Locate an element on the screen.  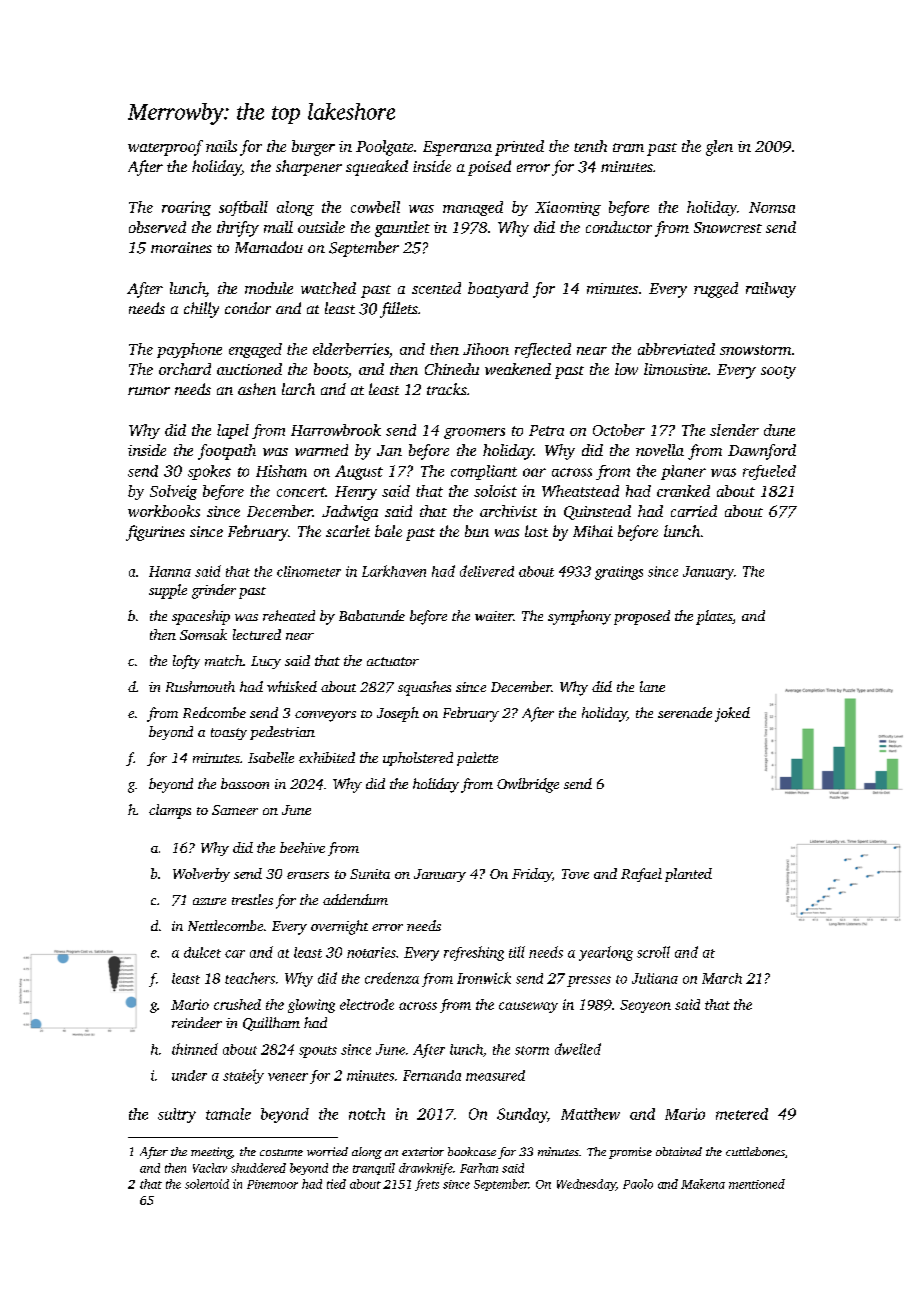
clamps is located at coordinates (170, 811).
